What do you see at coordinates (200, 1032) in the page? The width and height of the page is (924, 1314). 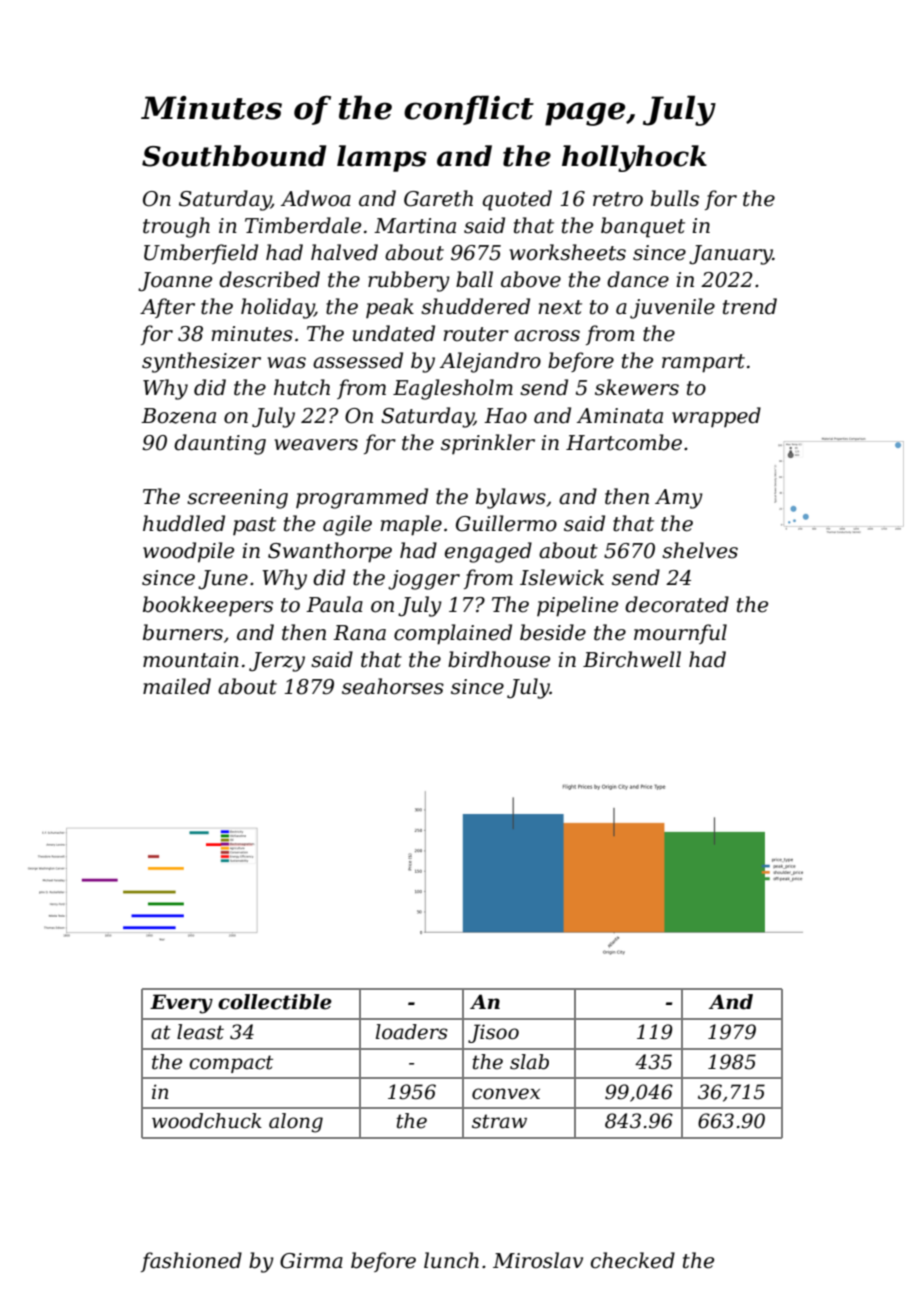 I see `least` at bounding box center [200, 1032].
